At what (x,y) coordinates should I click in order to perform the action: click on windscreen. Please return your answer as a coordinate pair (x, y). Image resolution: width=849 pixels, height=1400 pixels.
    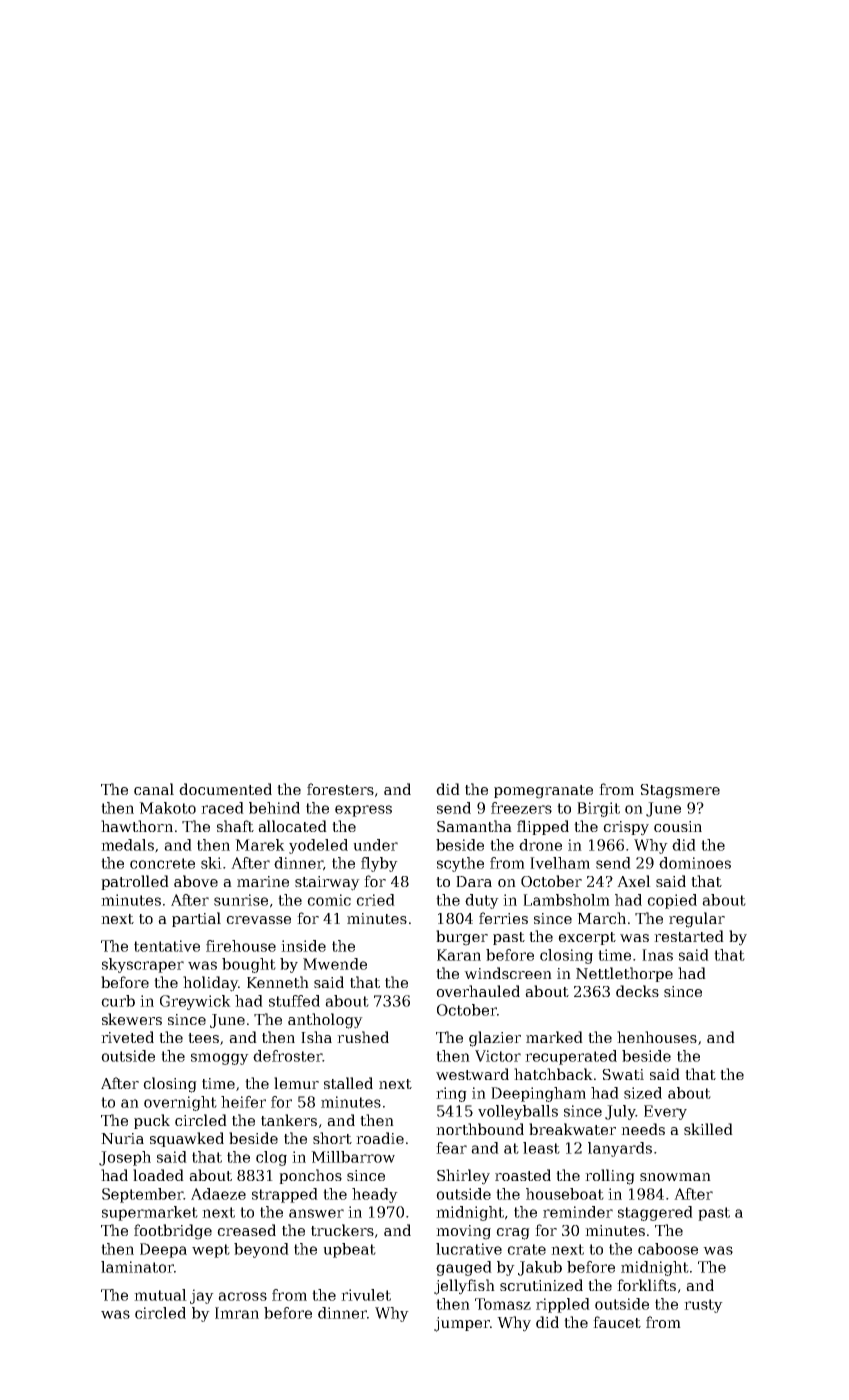
    Looking at the image, I should click on (508, 973).
